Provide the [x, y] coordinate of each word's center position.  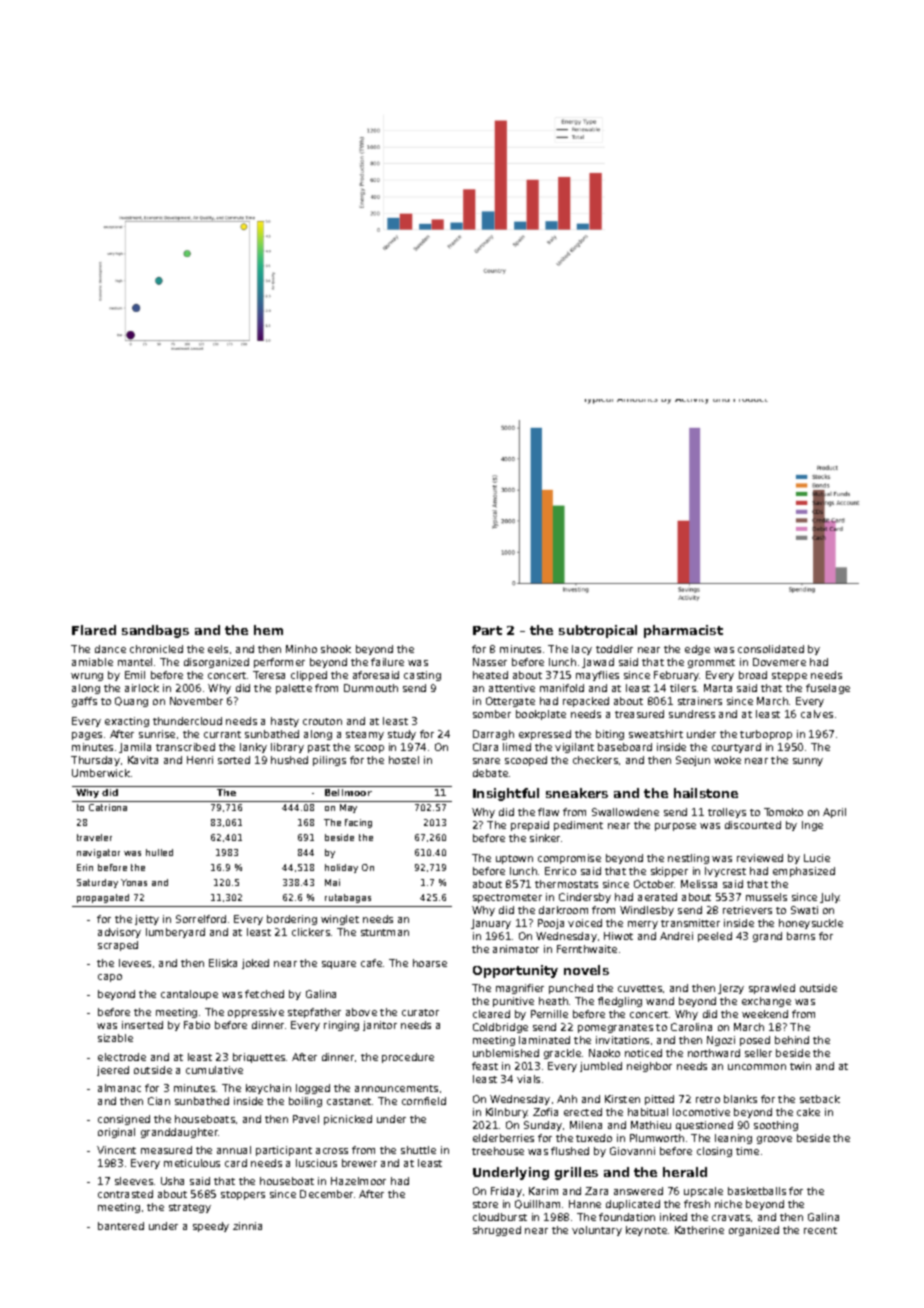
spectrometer [507, 898]
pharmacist [683, 631]
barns [801, 936]
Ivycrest [725, 872]
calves [817, 714]
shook [336, 649]
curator [420, 1012]
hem [268, 630]
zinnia [247, 1226]
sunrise [157, 734]
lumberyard [175, 933]
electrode [122, 1057]
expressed [545, 735]
